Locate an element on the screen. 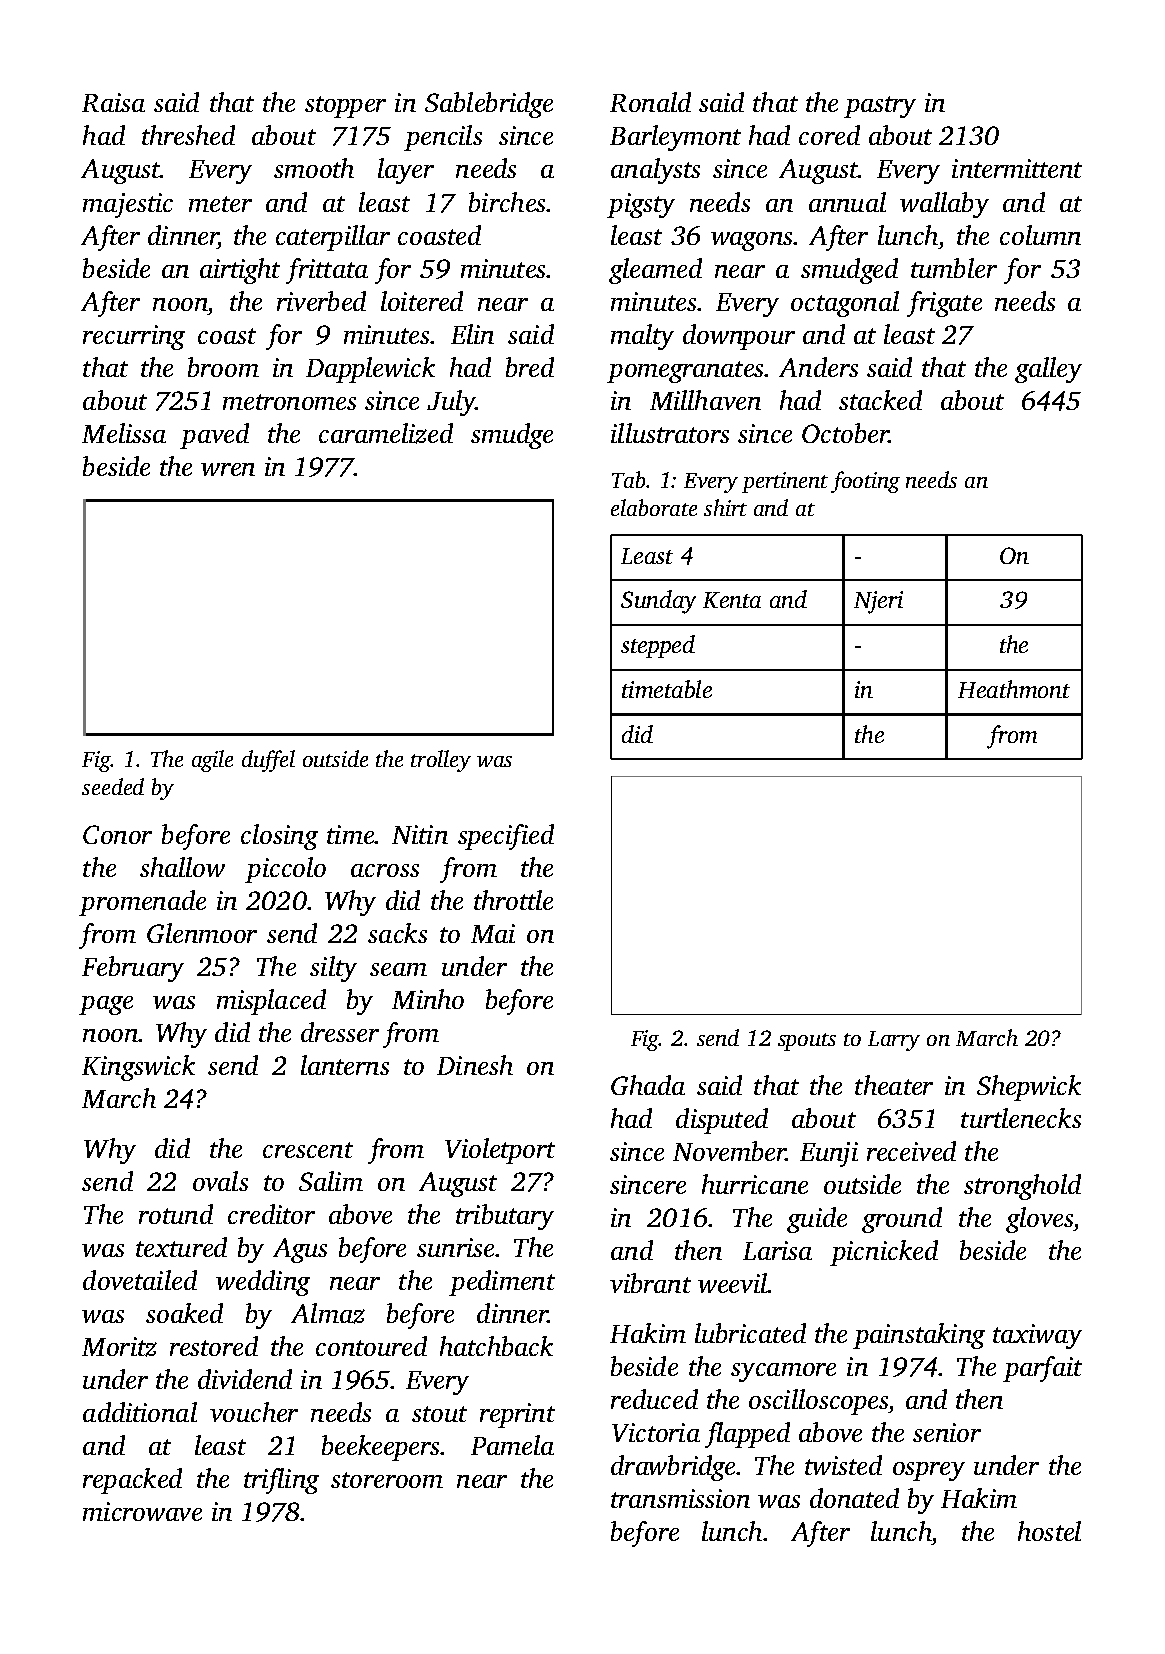  pastry is located at coordinates (880, 107).
